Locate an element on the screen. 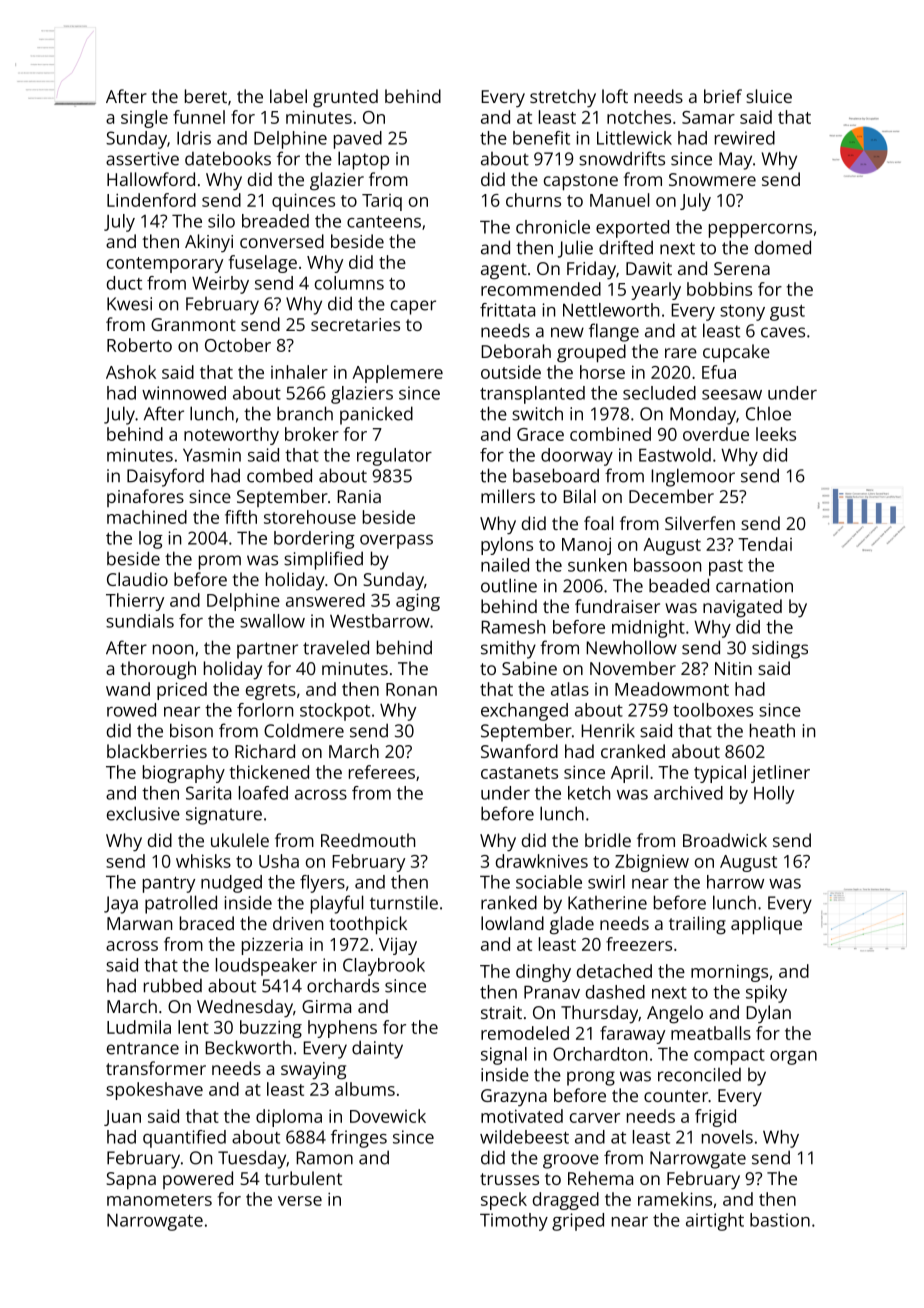  Serena is located at coordinates (742, 268).
